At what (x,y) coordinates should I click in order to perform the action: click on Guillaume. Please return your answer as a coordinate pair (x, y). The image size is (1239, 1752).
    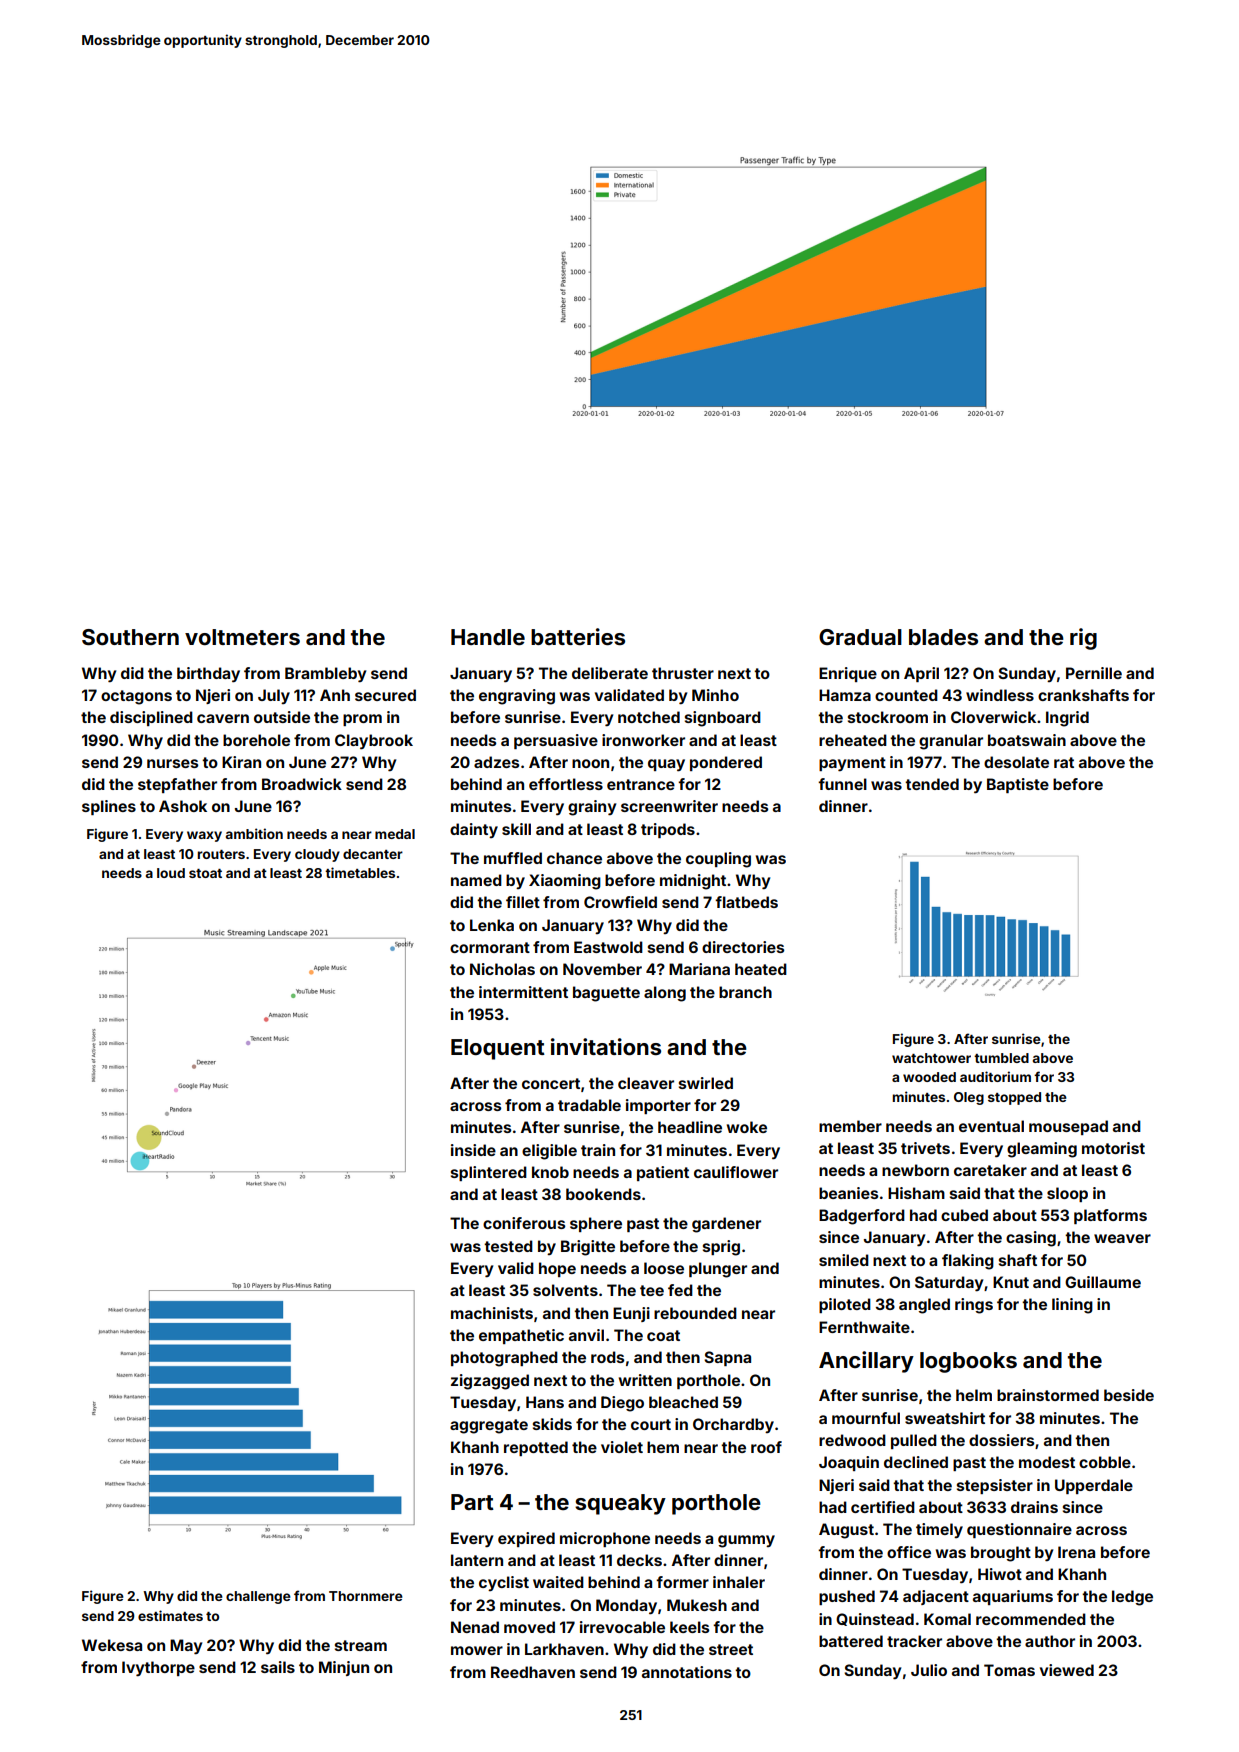
    Looking at the image, I should click on (1103, 1282).
